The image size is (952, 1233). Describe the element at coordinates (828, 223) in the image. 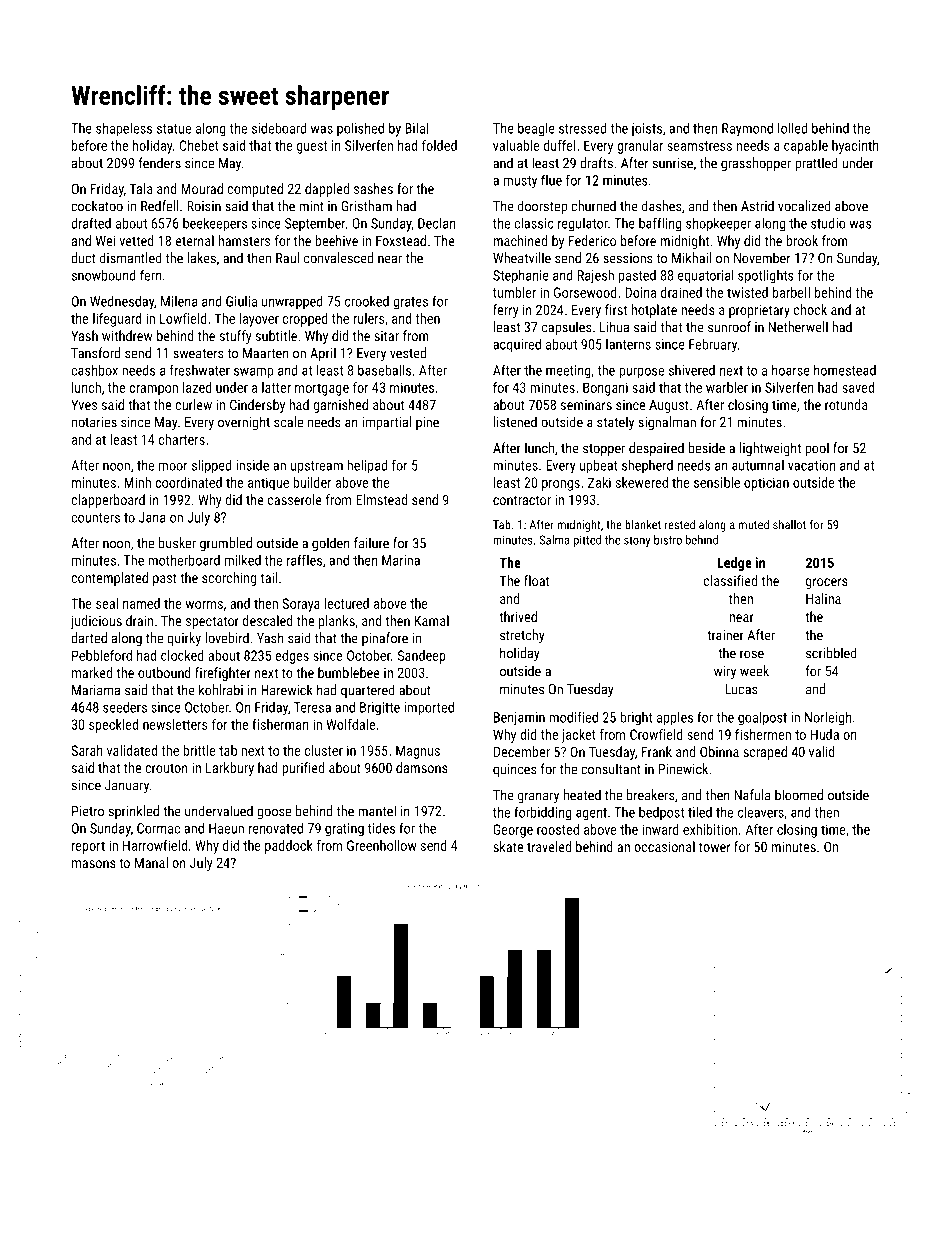

I see `studio` at that location.
